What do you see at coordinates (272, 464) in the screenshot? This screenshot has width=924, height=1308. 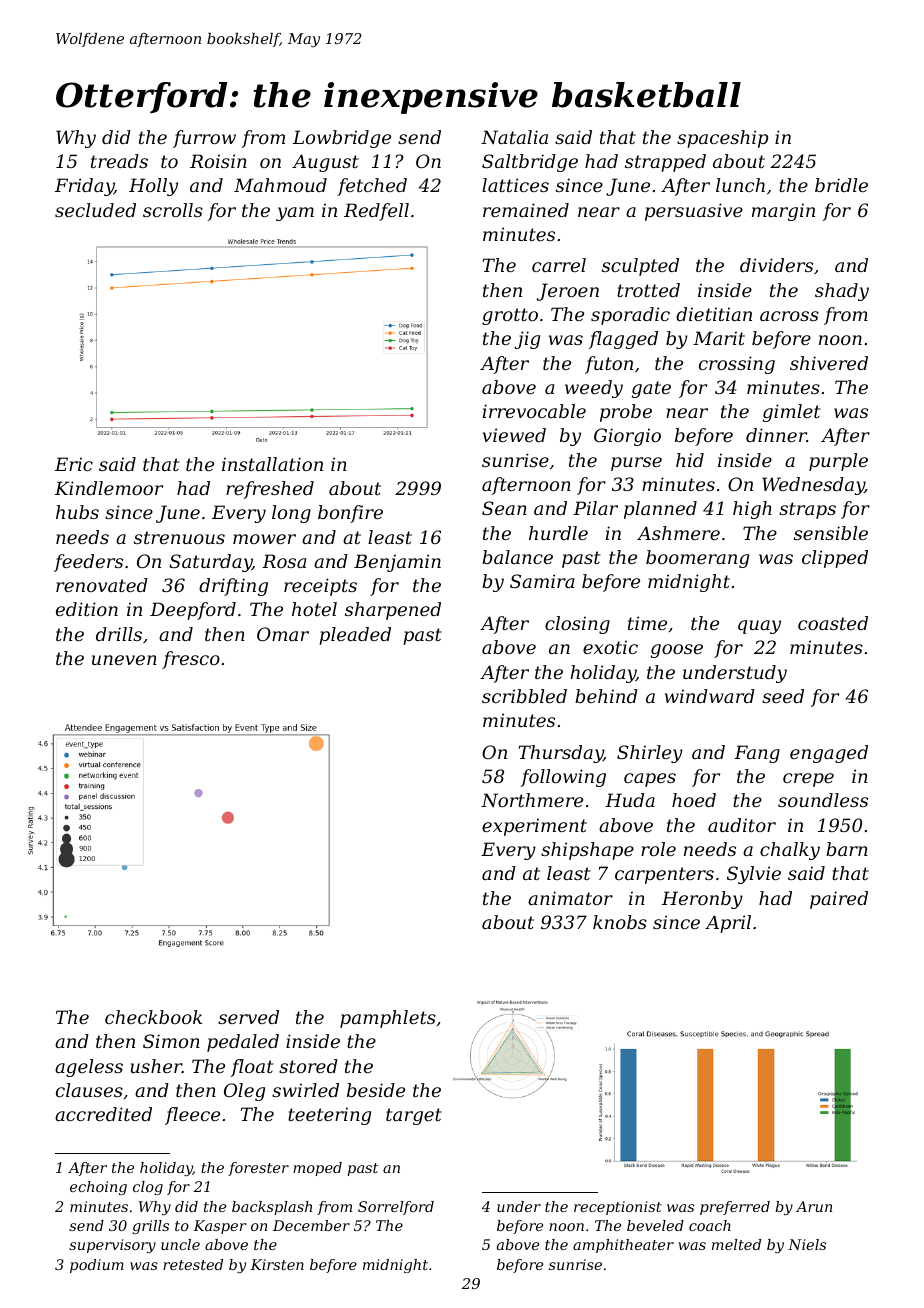 I see `installation` at bounding box center [272, 464].
